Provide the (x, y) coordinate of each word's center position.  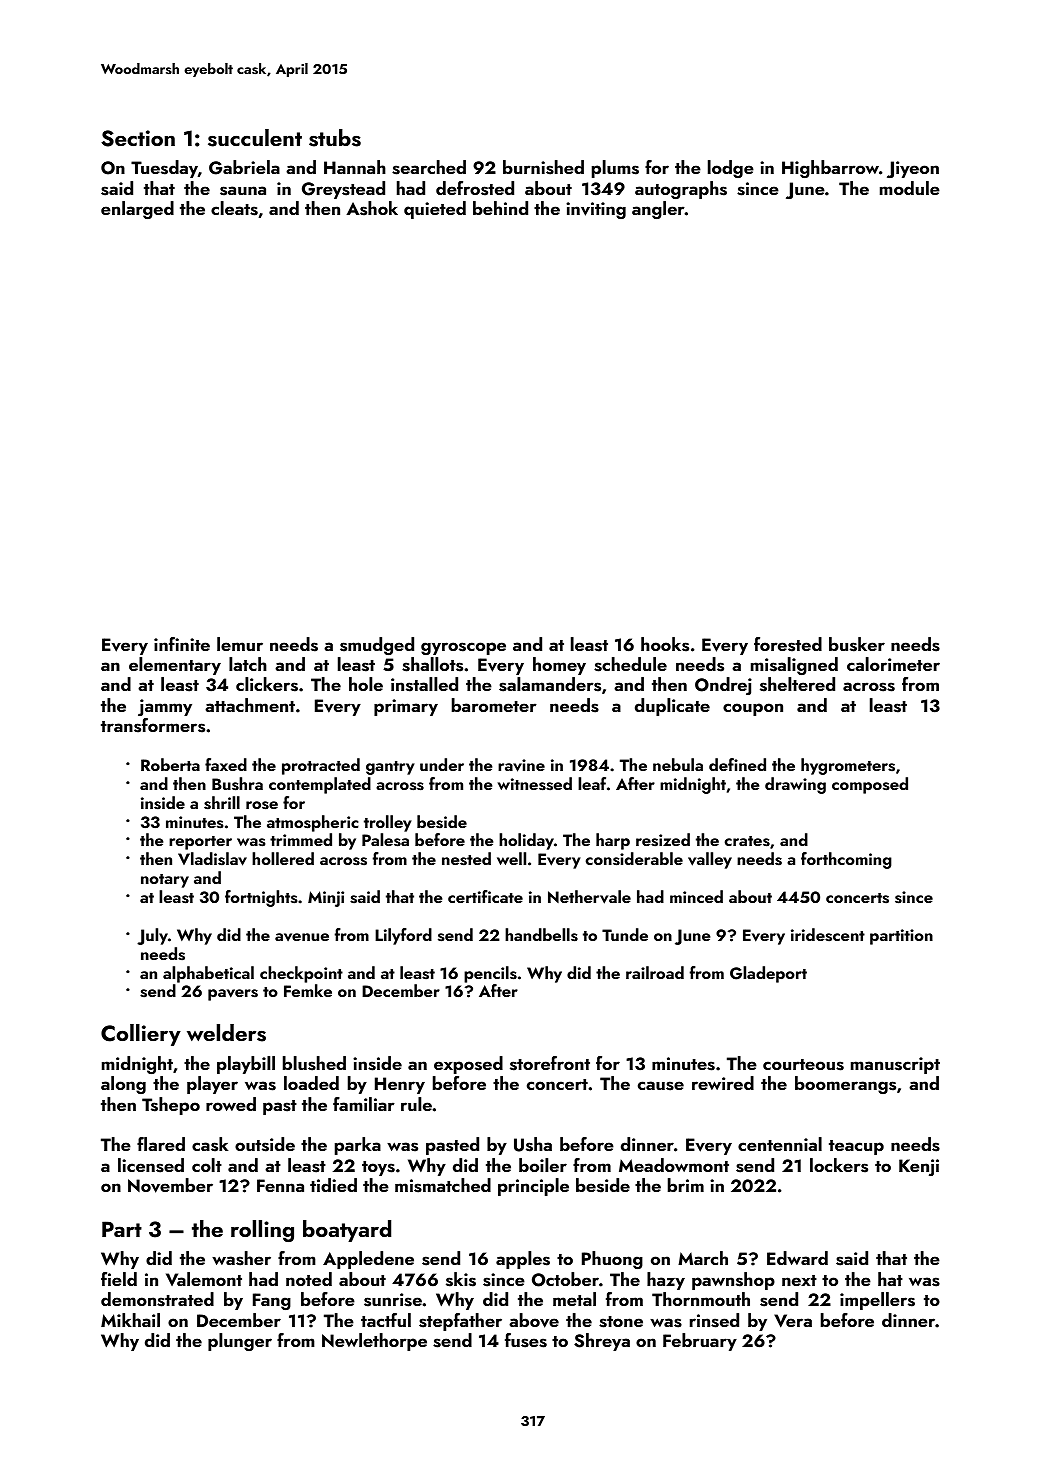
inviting (596, 210)
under (442, 764)
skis (461, 1279)
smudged (377, 646)
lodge (731, 169)
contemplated (320, 785)
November (170, 1185)
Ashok (372, 208)
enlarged (137, 210)
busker (857, 644)
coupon (753, 709)
